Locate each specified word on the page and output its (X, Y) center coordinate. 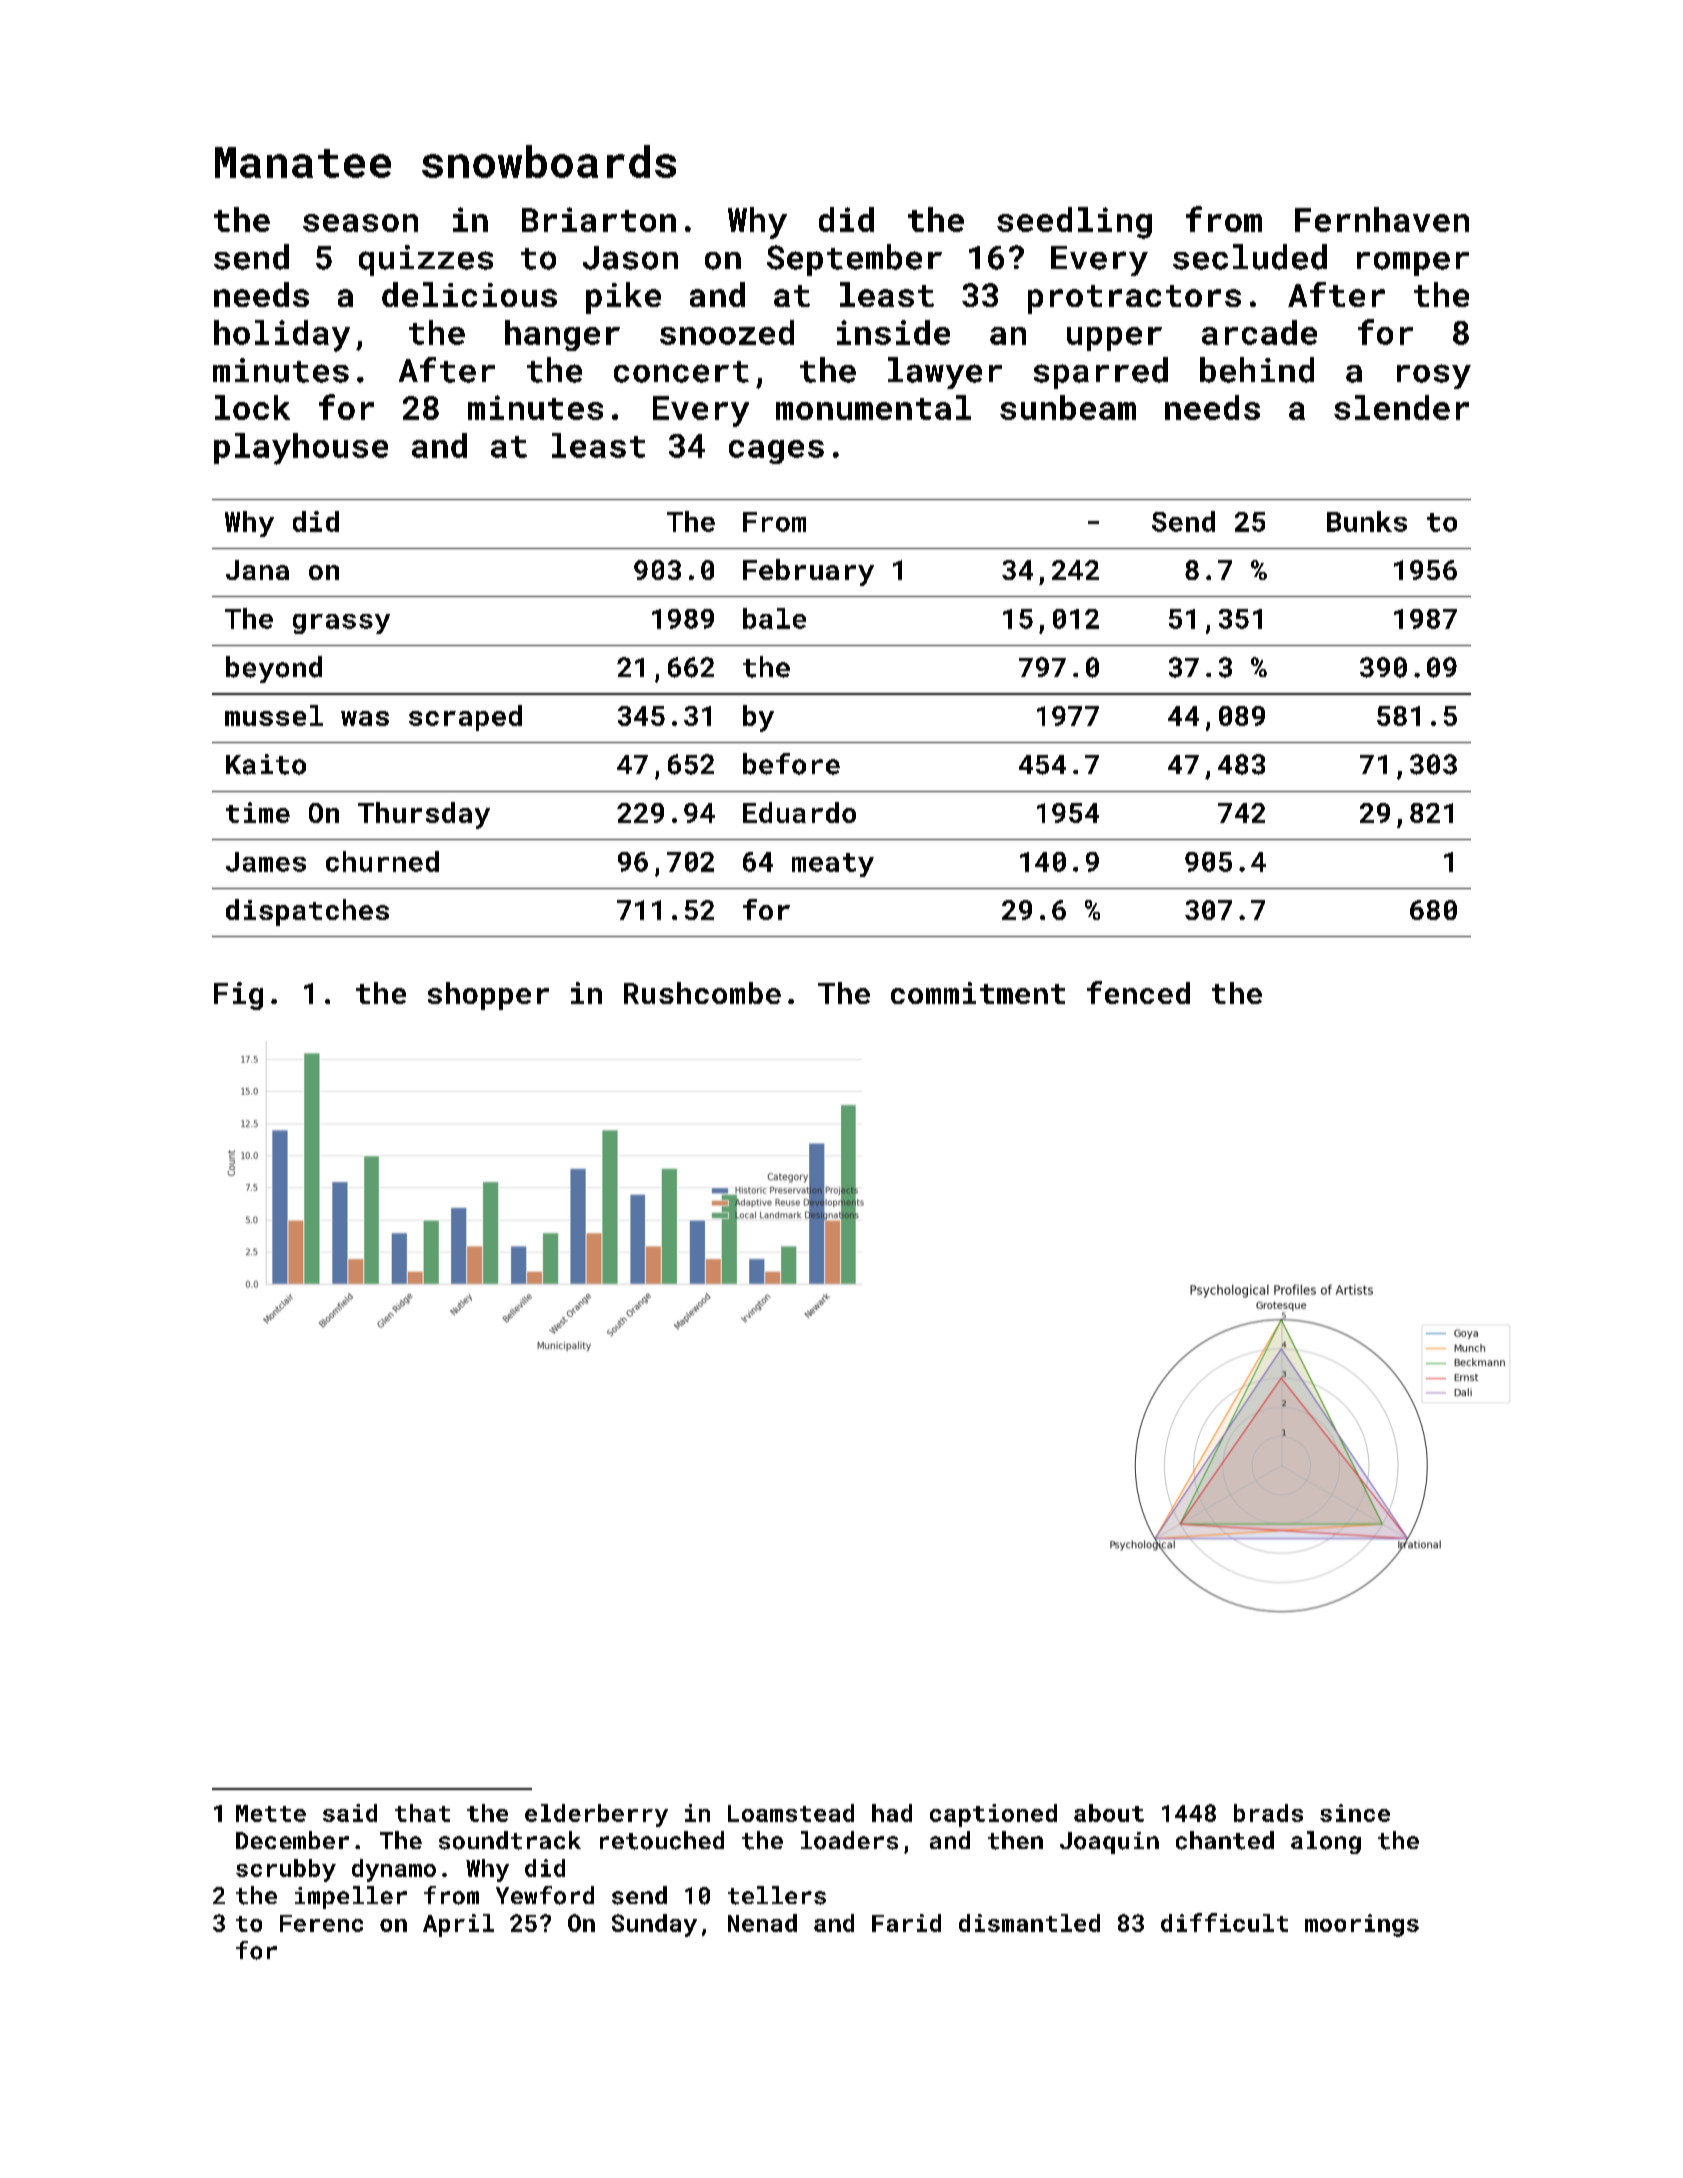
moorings (1362, 1925)
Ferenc (321, 1923)
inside (893, 332)
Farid (906, 1923)
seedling (1074, 223)
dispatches (307, 912)
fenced (1138, 992)
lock (252, 407)
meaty (833, 865)
